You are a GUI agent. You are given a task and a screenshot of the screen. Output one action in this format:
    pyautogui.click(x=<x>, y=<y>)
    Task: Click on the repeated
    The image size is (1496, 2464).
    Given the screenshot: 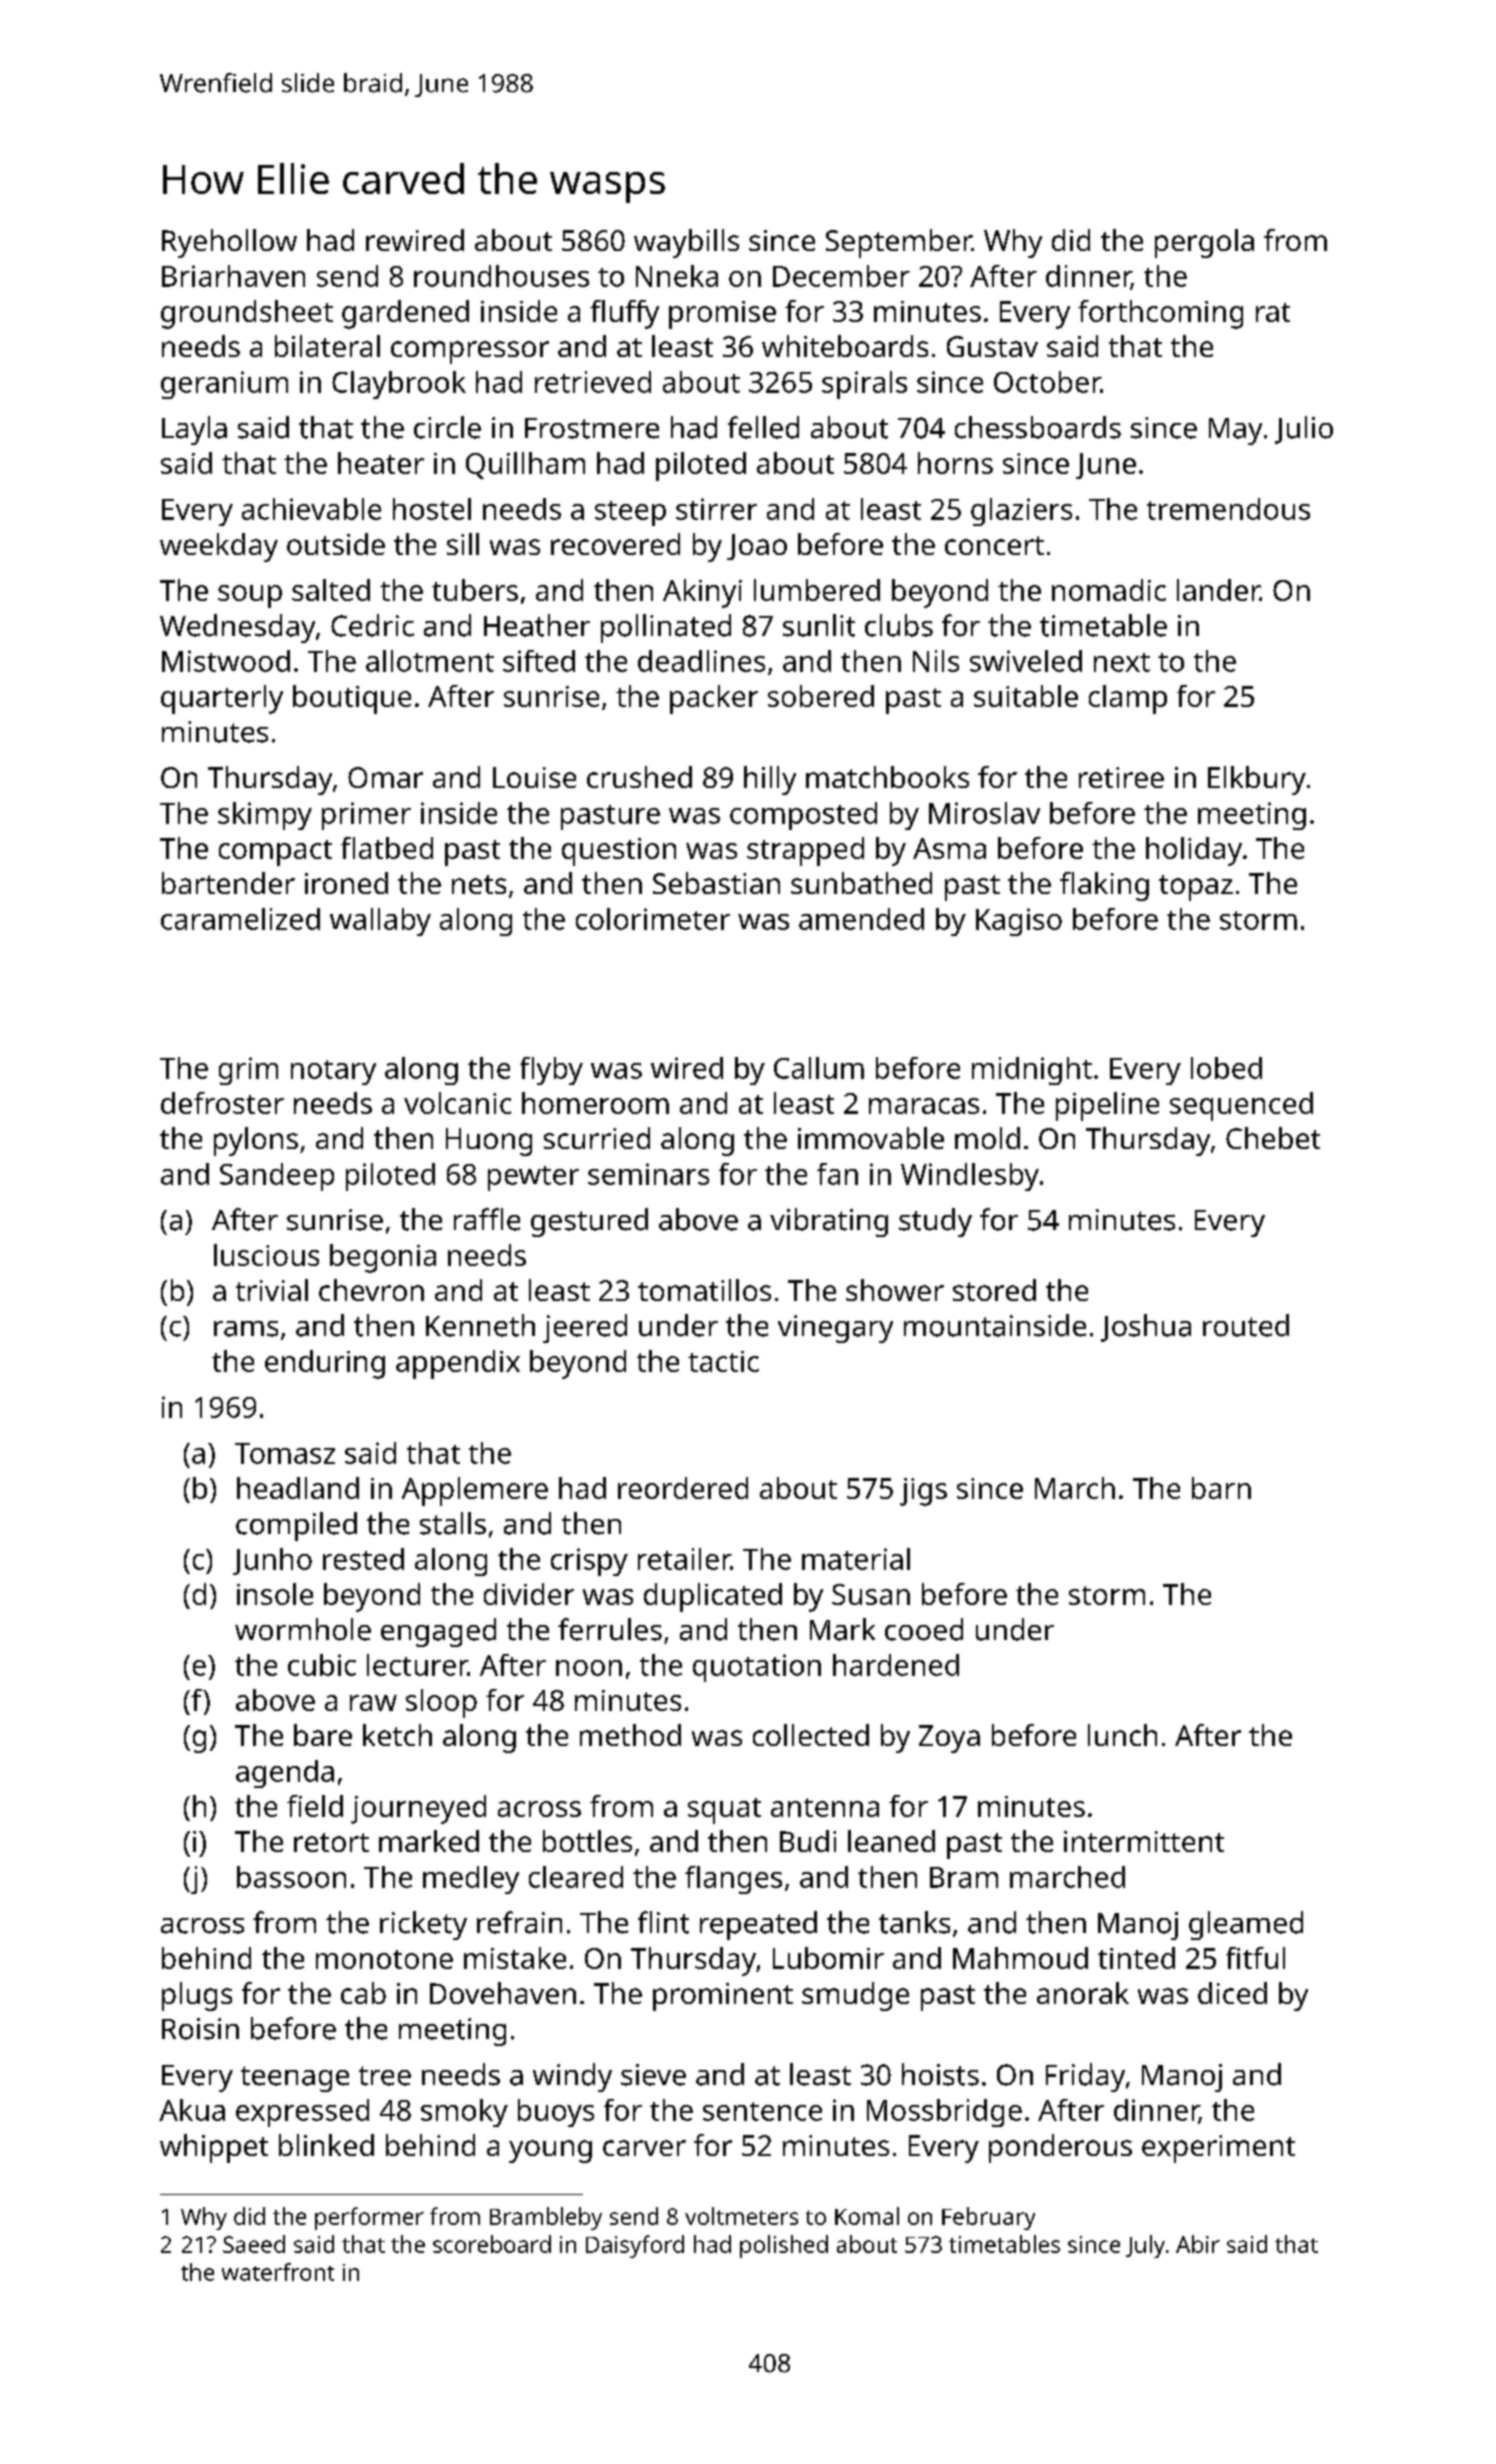 What is the action you would take?
    pyautogui.click(x=758, y=1925)
